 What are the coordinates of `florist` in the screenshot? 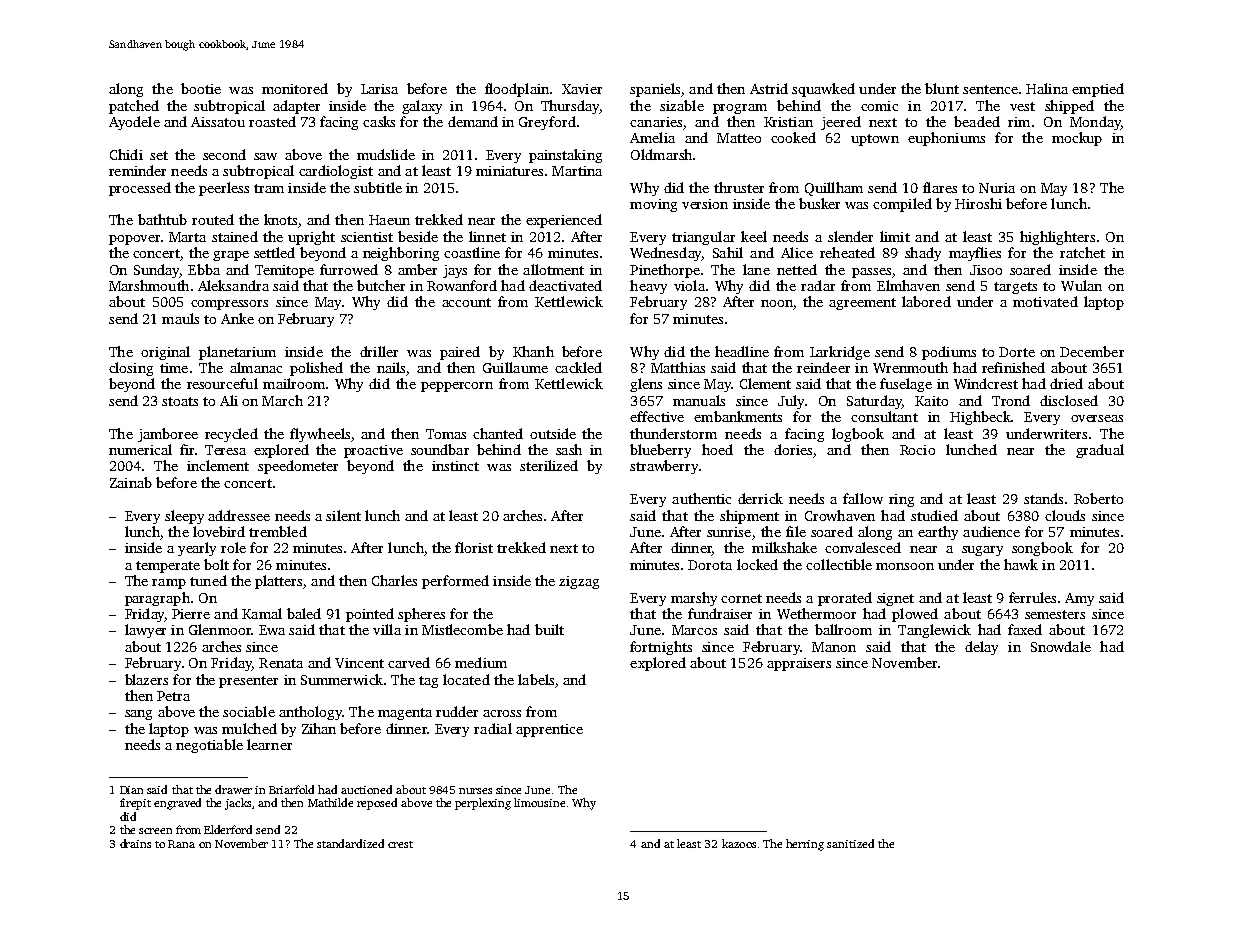 It's located at (474, 547).
